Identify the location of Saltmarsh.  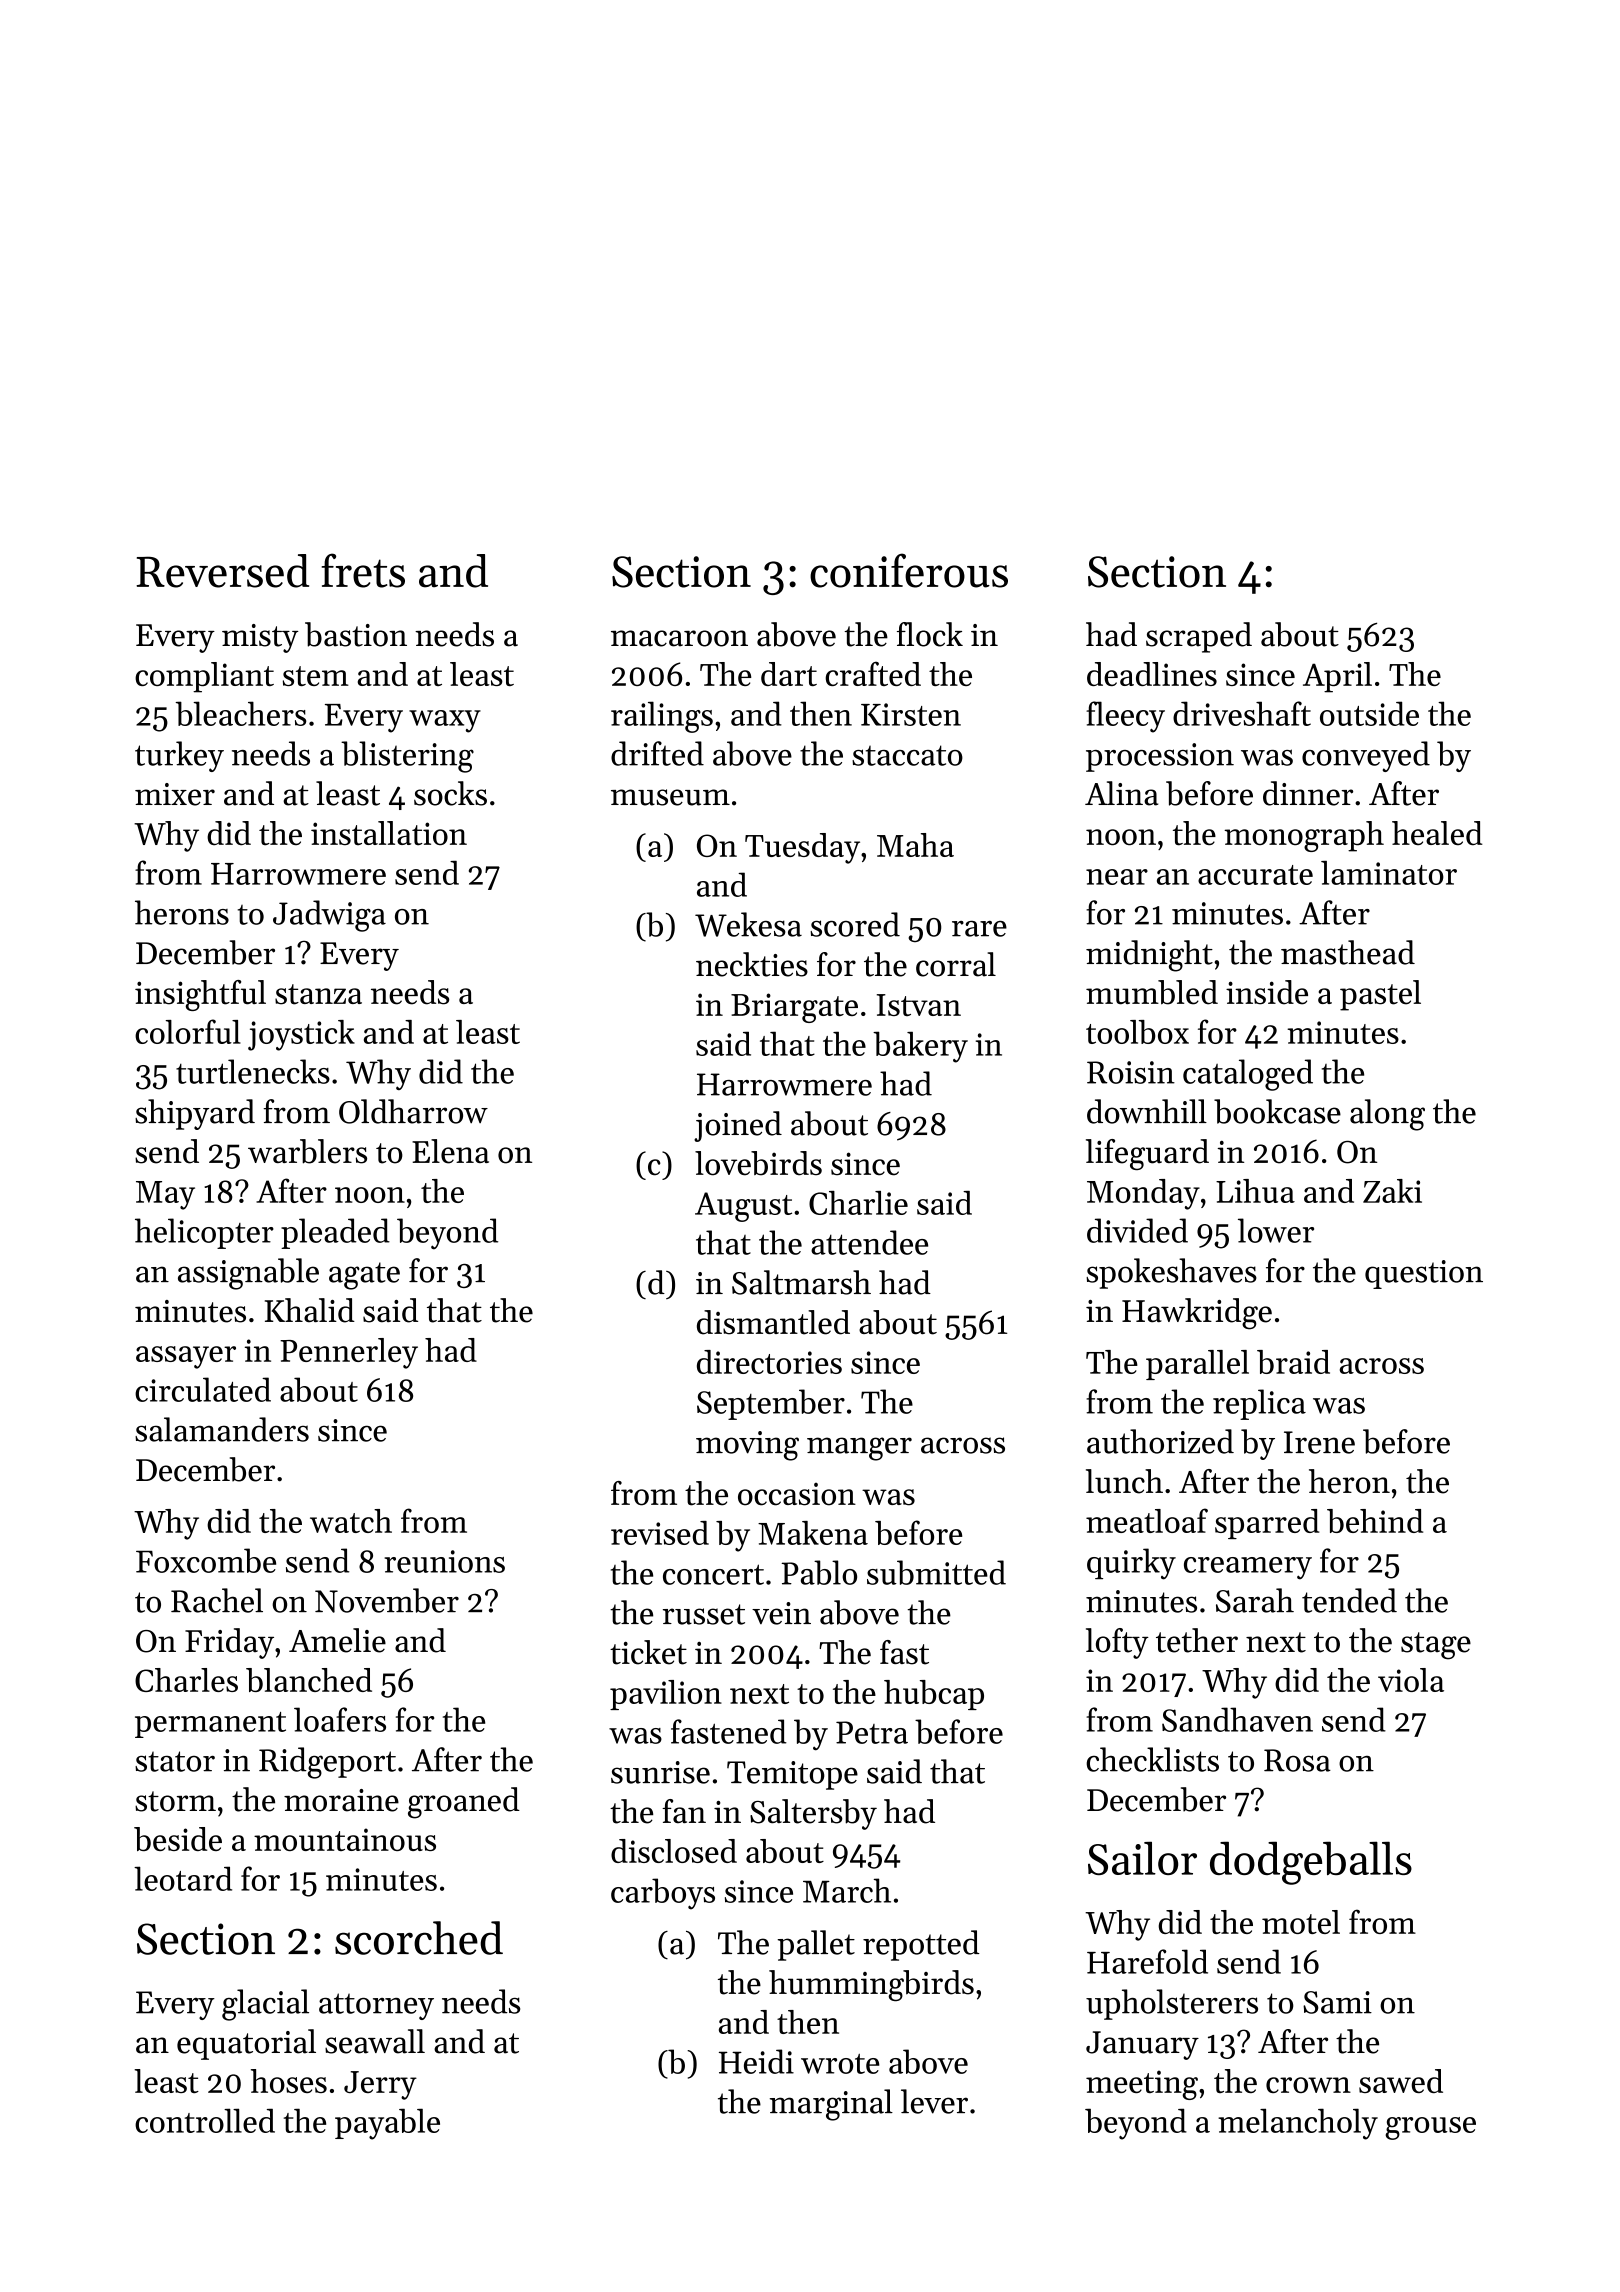
(801, 1282).
